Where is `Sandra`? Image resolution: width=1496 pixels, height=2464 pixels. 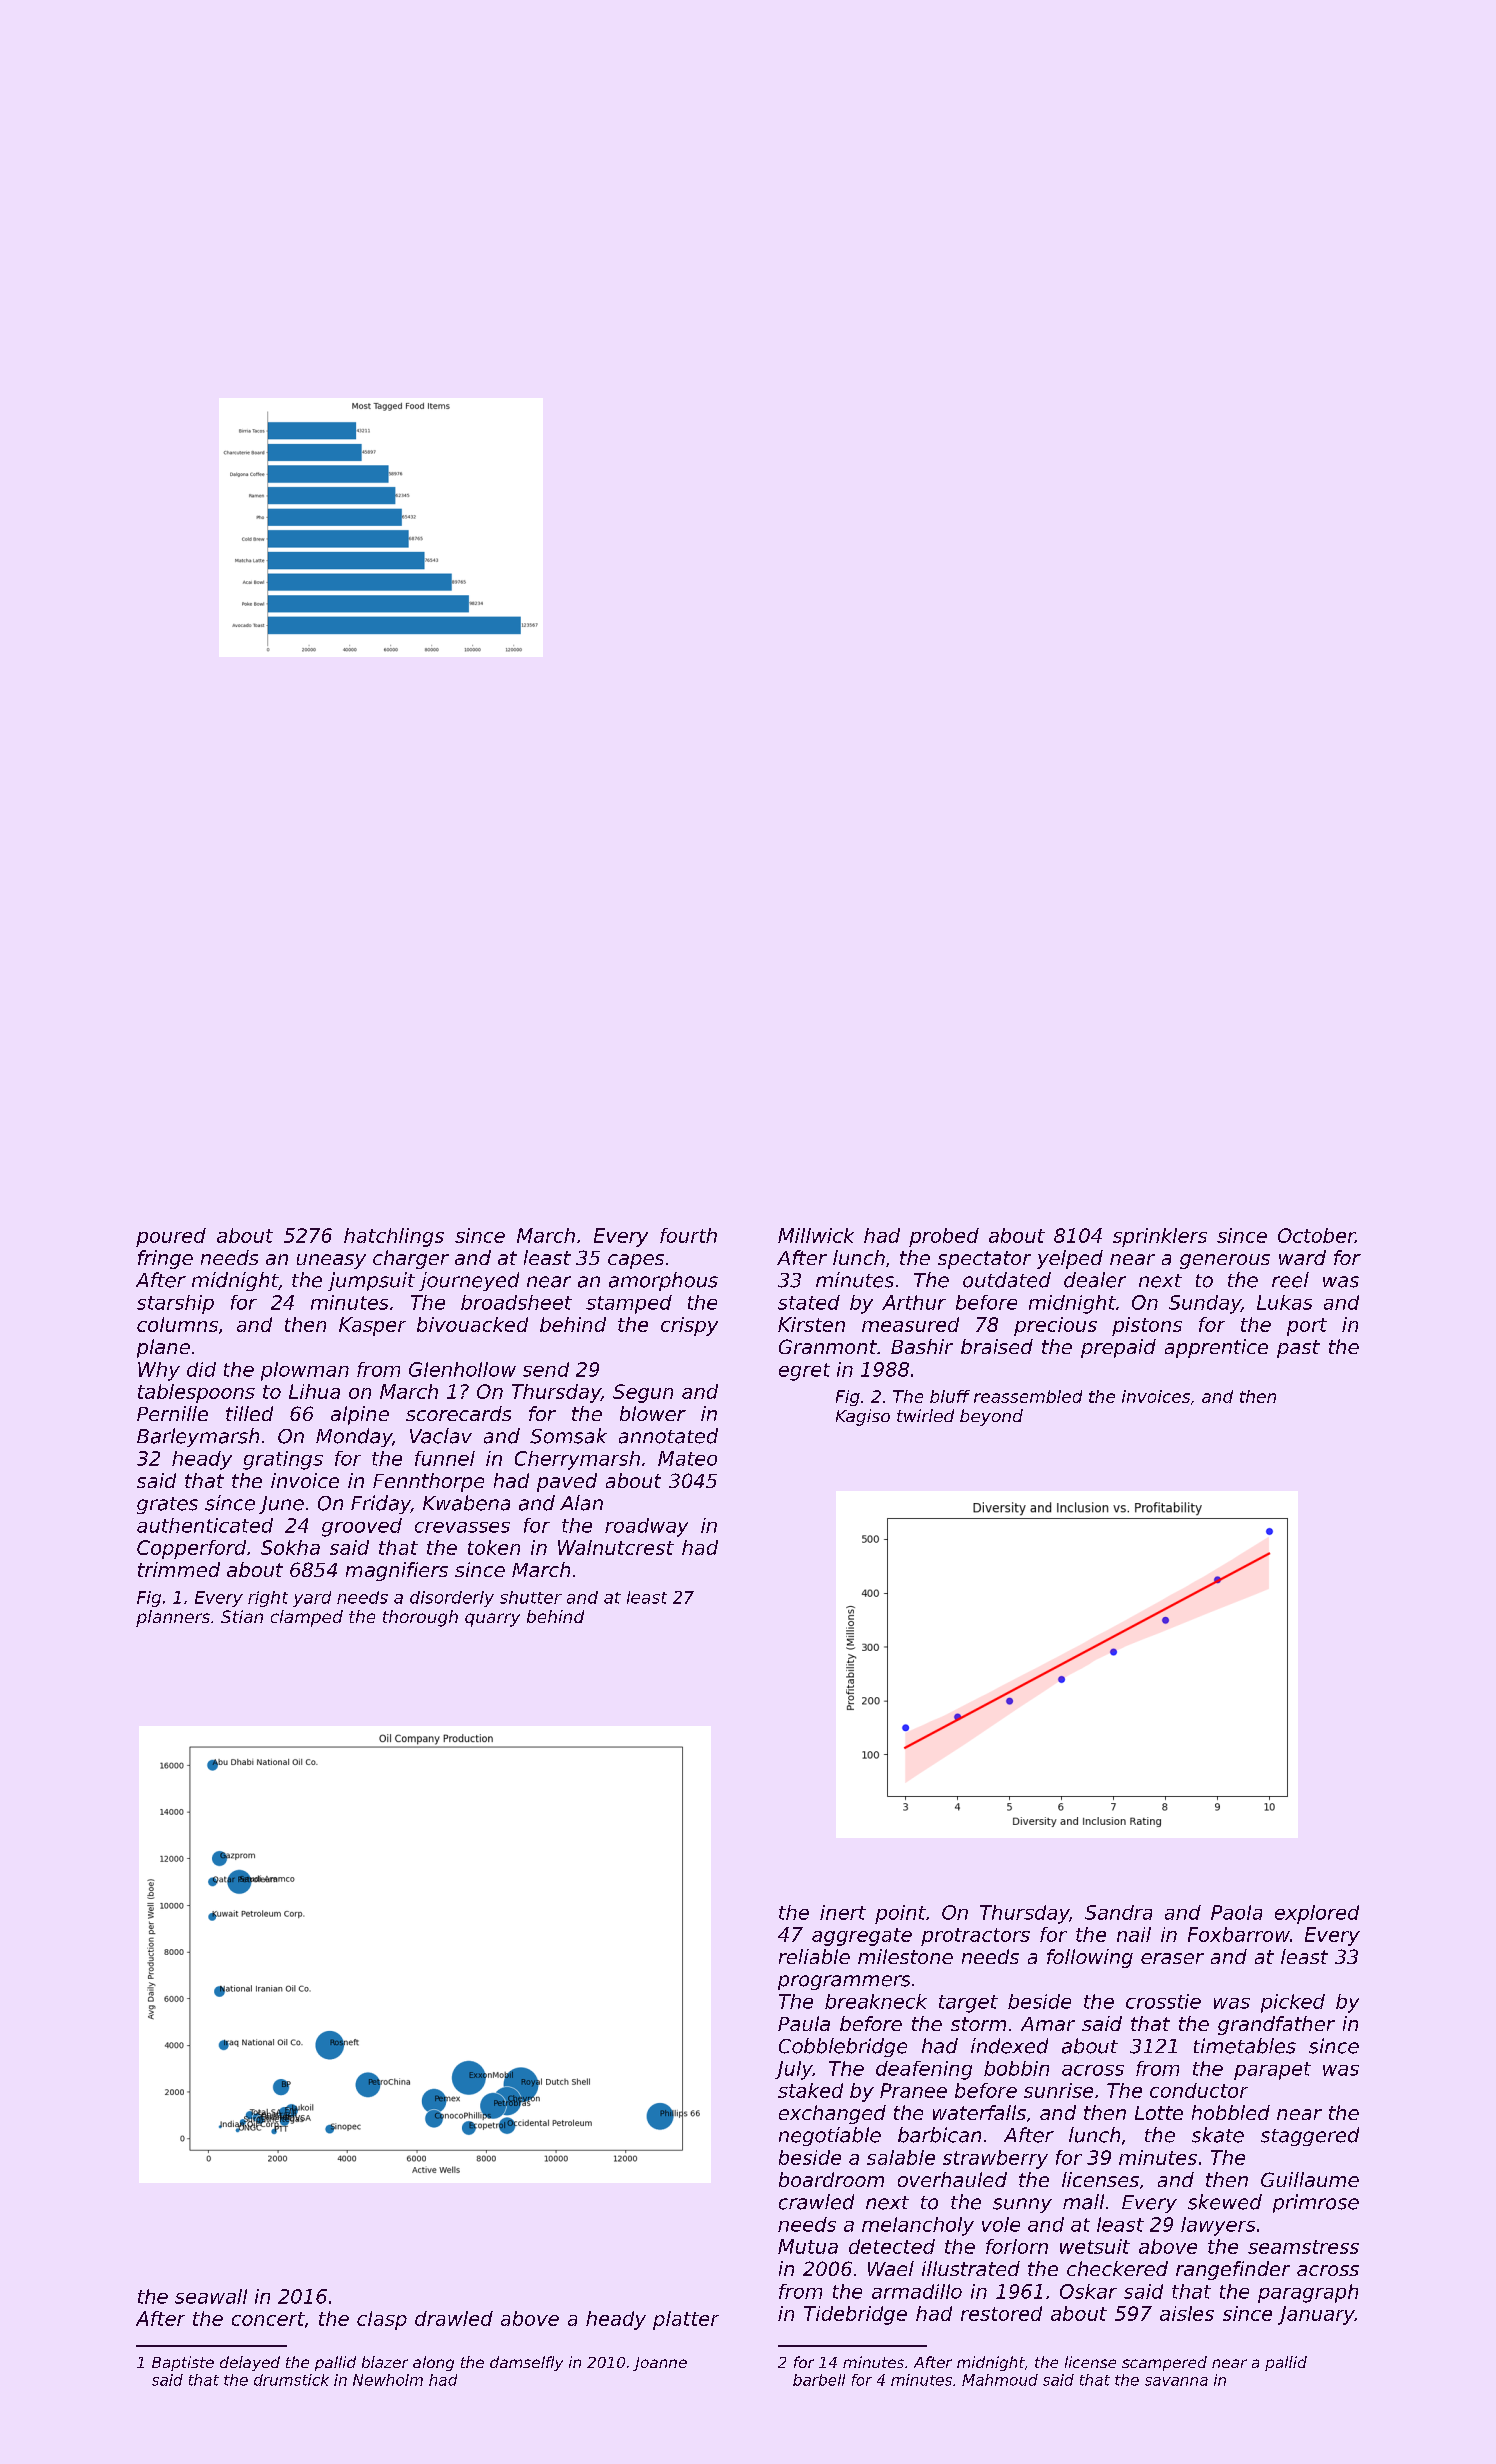 Sandra is located at coordinates (1118, 1912).
